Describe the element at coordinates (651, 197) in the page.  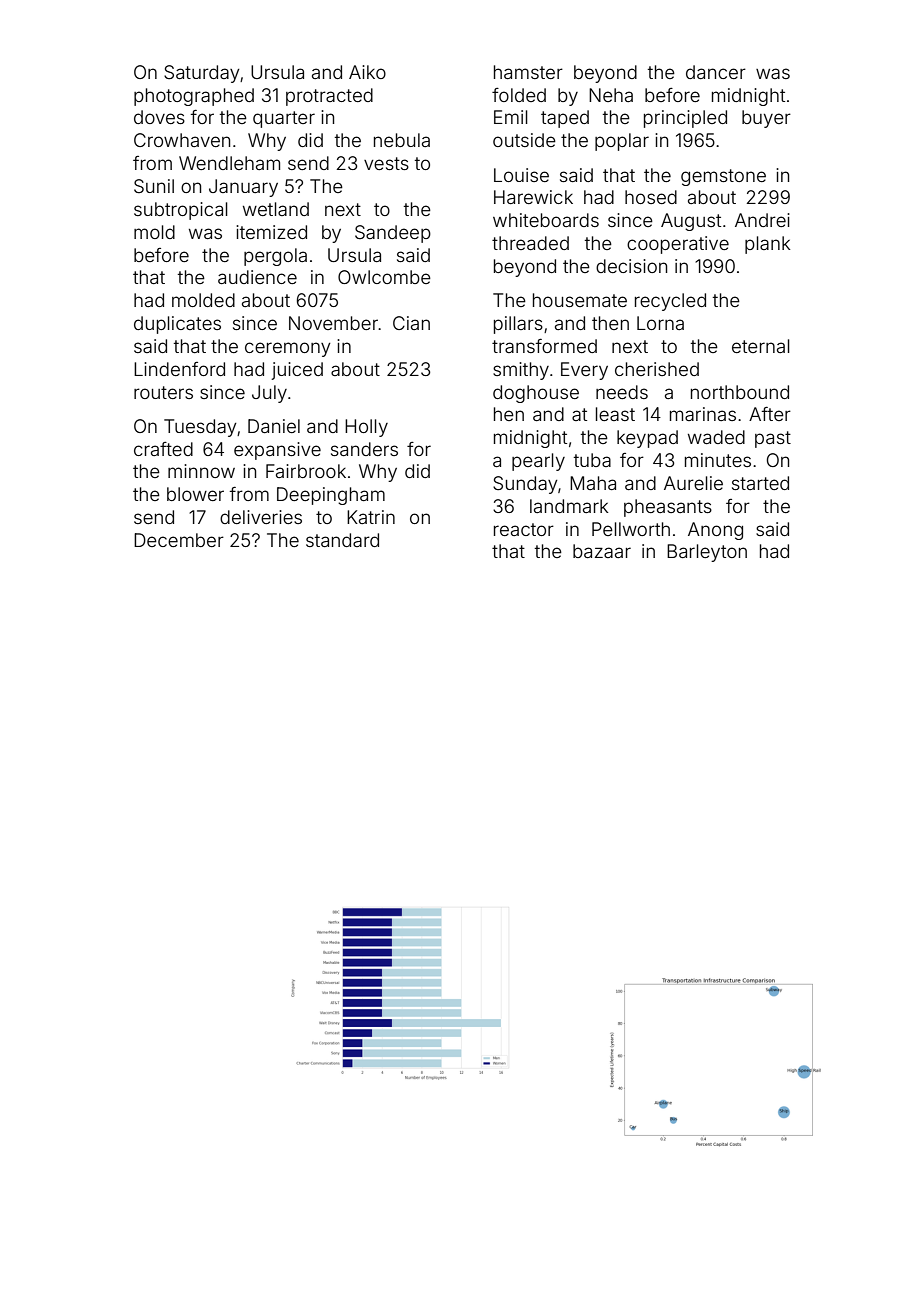
I see `hosed` at that location.
